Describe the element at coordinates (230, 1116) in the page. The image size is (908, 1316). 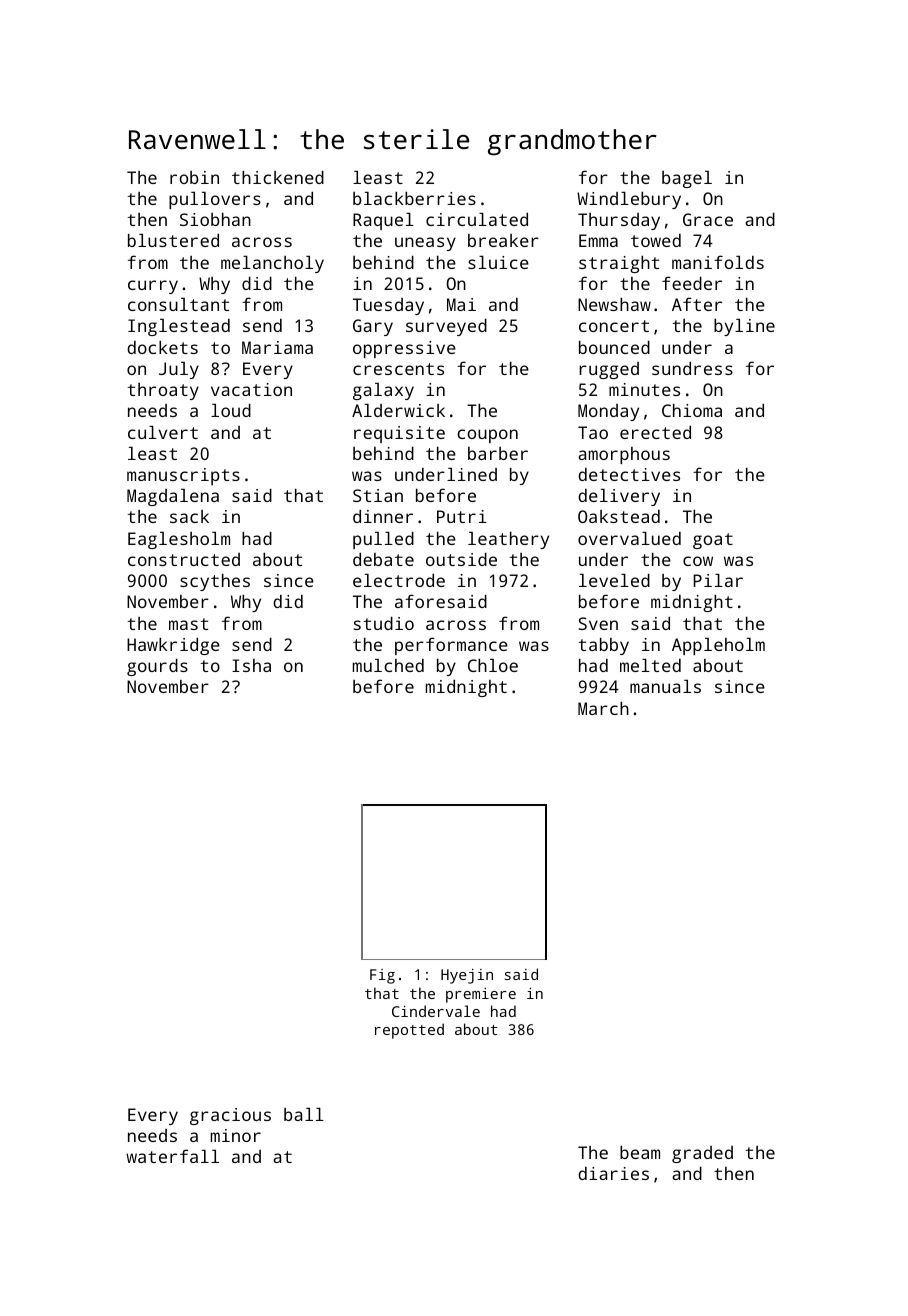
I see `gracious` at that location.
